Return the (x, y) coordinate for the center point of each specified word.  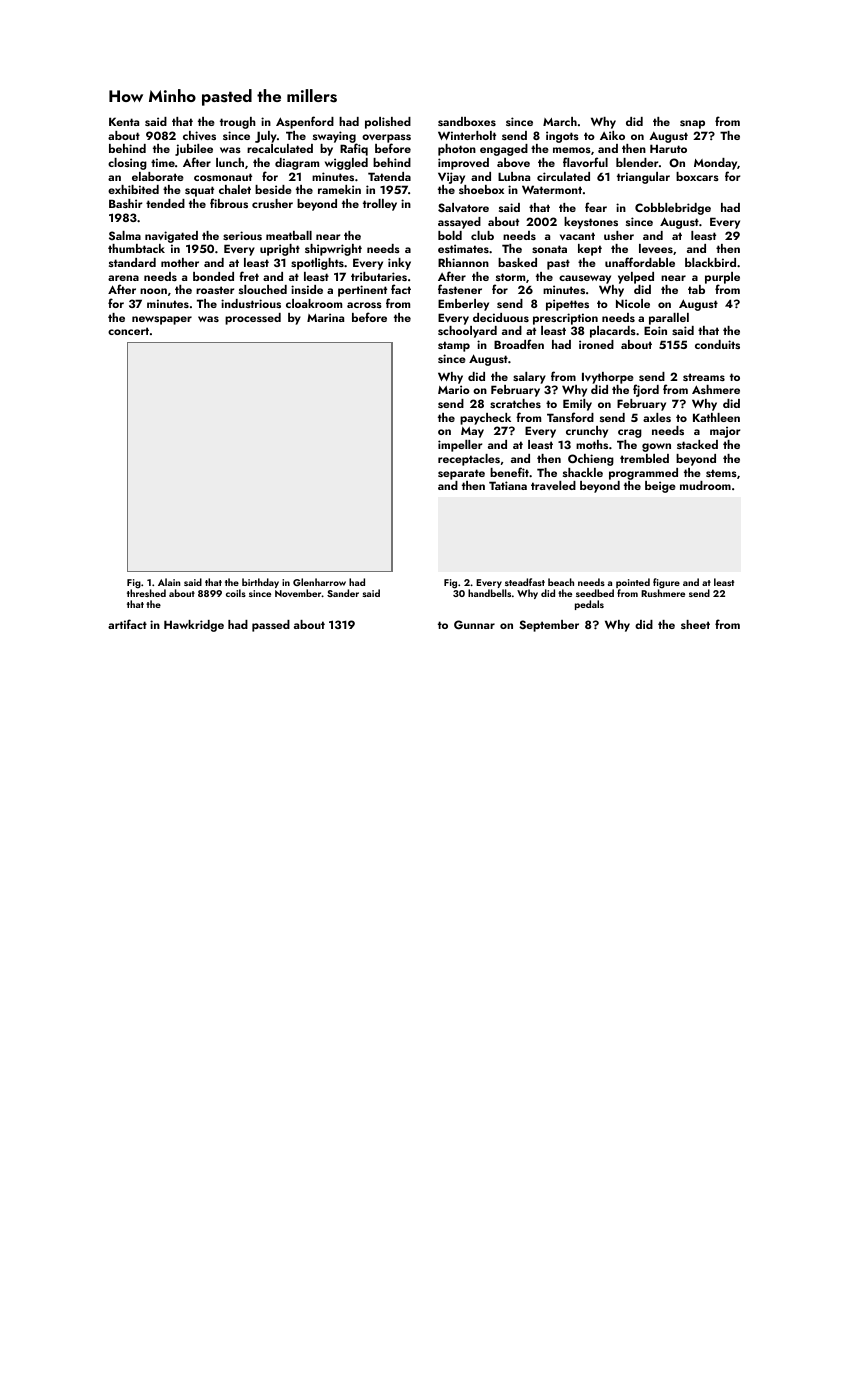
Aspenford (305, 122)
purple (722, 278)
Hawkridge (194, 626)
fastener (460, 289)
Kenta (124, 121)
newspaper (162, 320)
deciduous (501, 317)
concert (128, 331)
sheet (695, 624)
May (472, 432)
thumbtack (136, 248)
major (725, 432)
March (560, 121)
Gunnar (474, 625)
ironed (596, 344)
